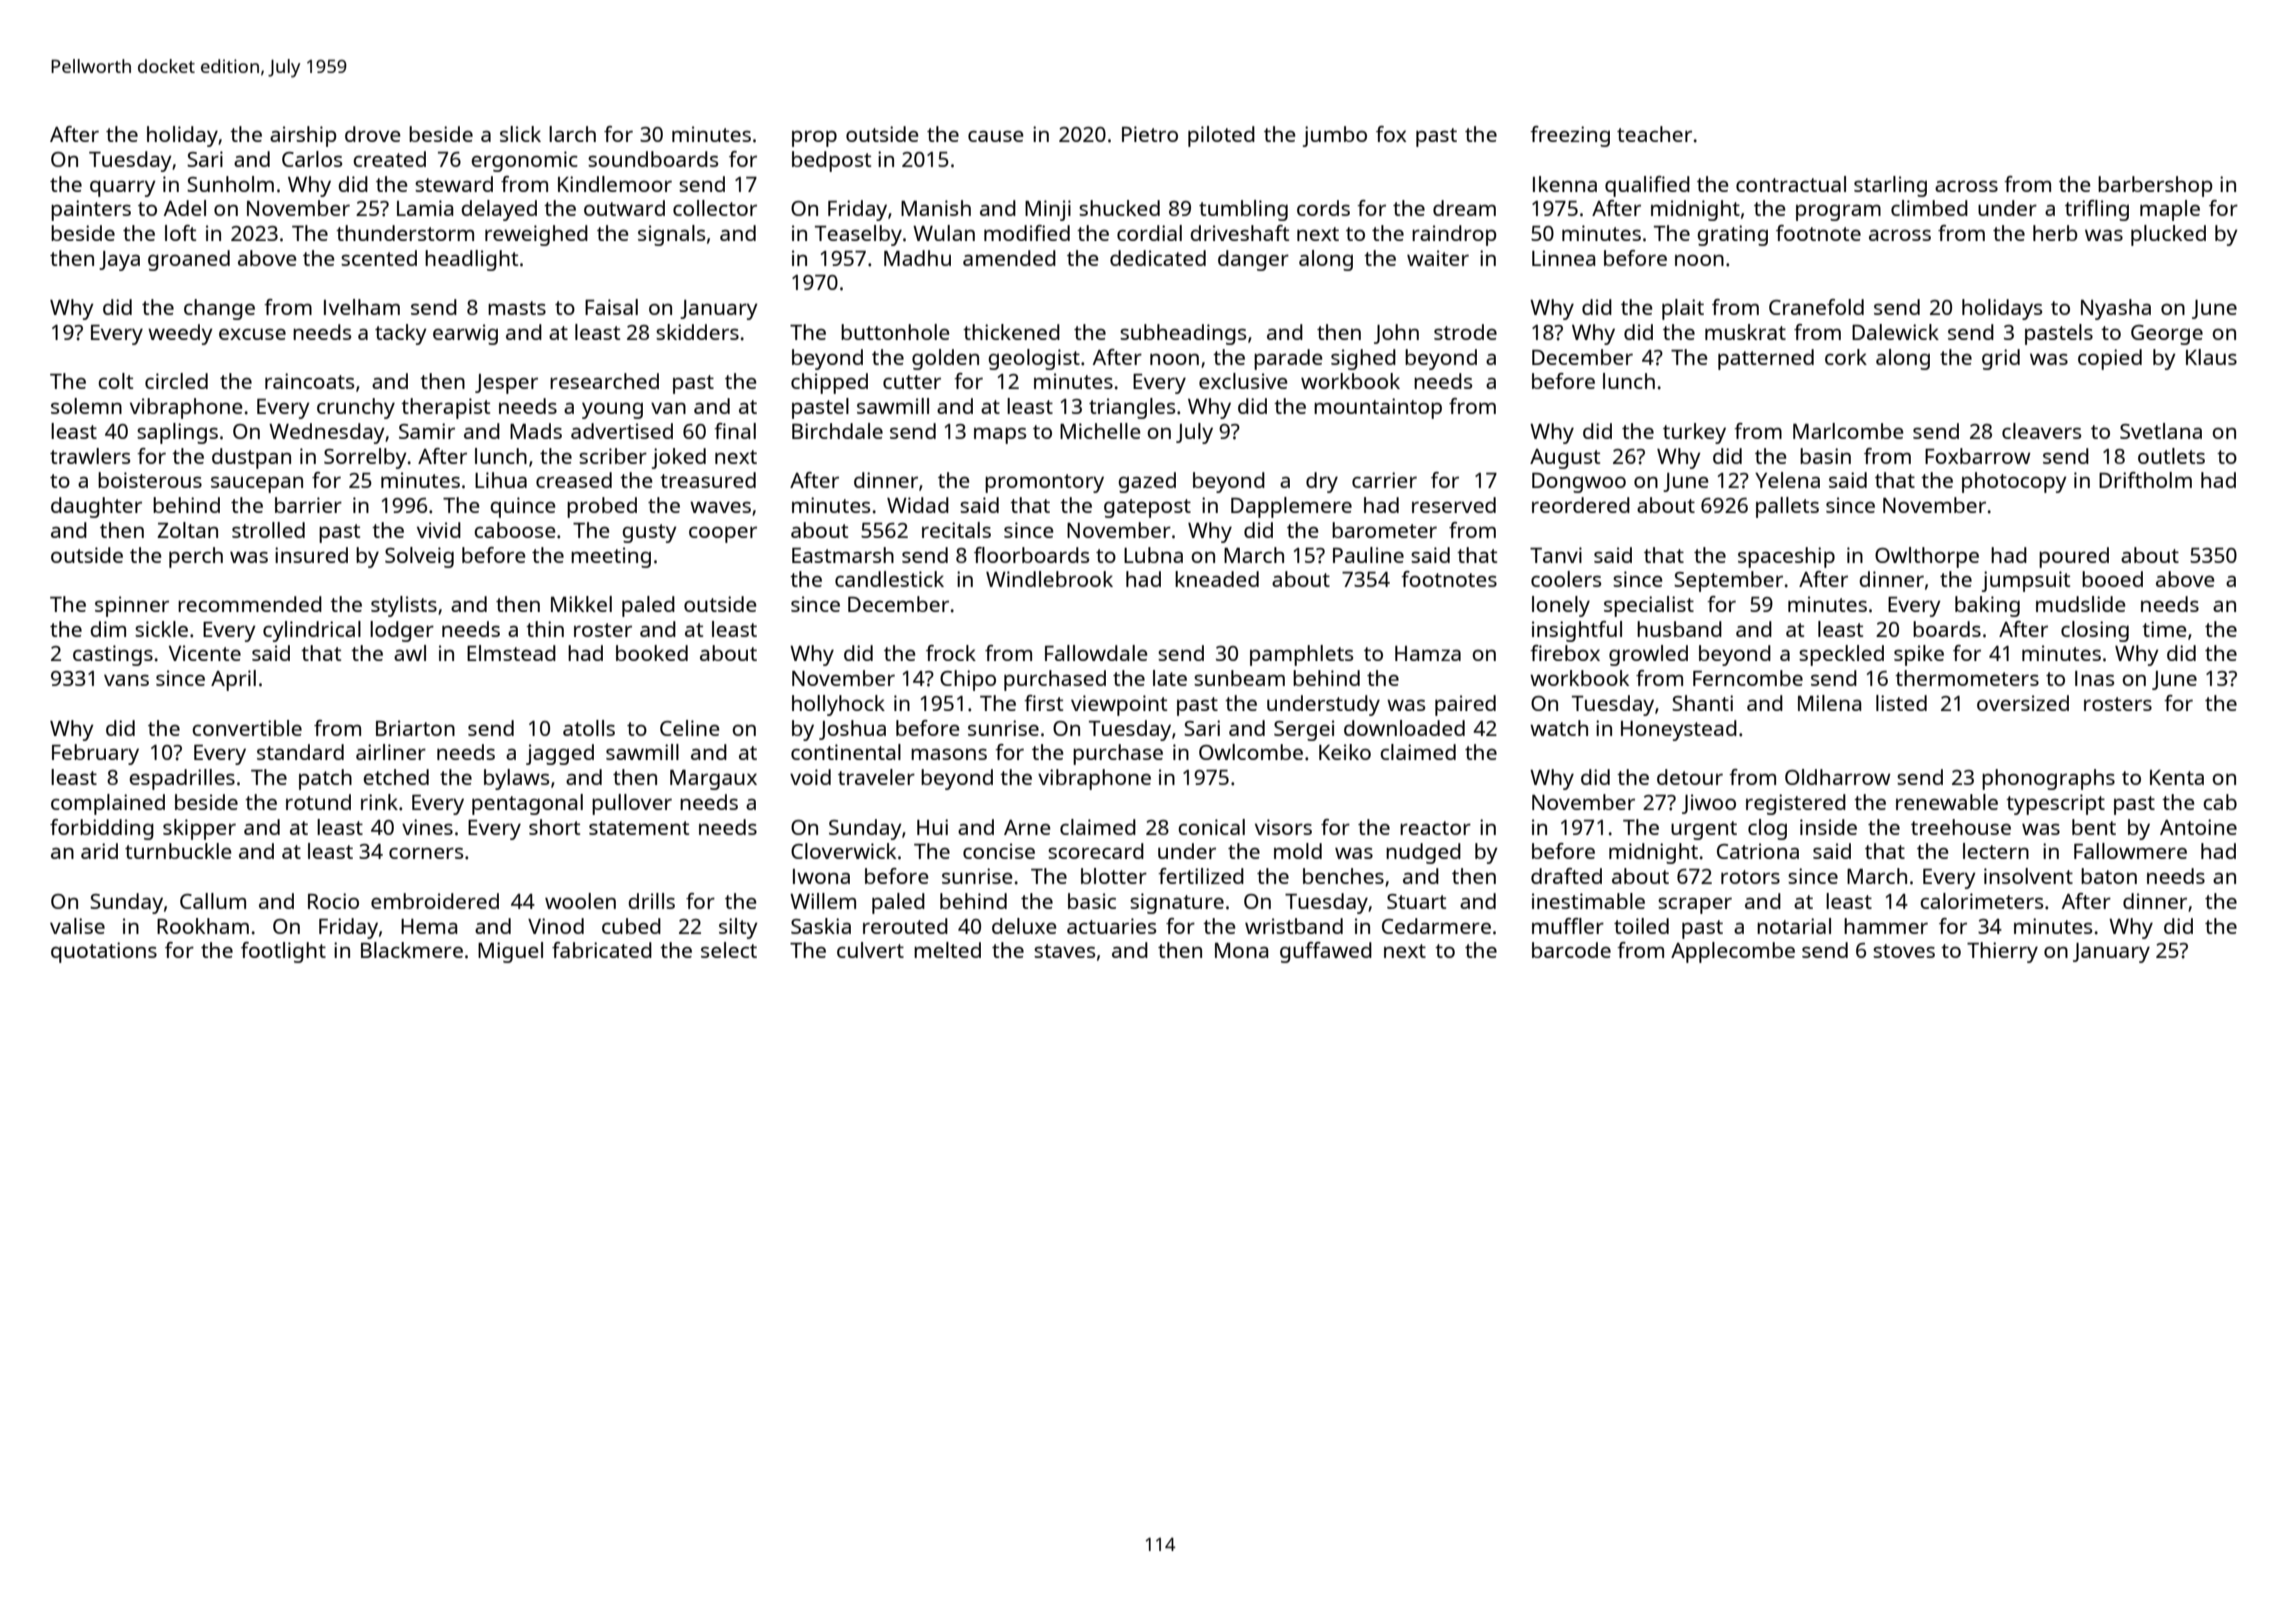 The width and height of the page is (2288, 1618). What do you see at coordinates (870, 950) in the page?
I see `culvert` at bounding box center [870, 950].
